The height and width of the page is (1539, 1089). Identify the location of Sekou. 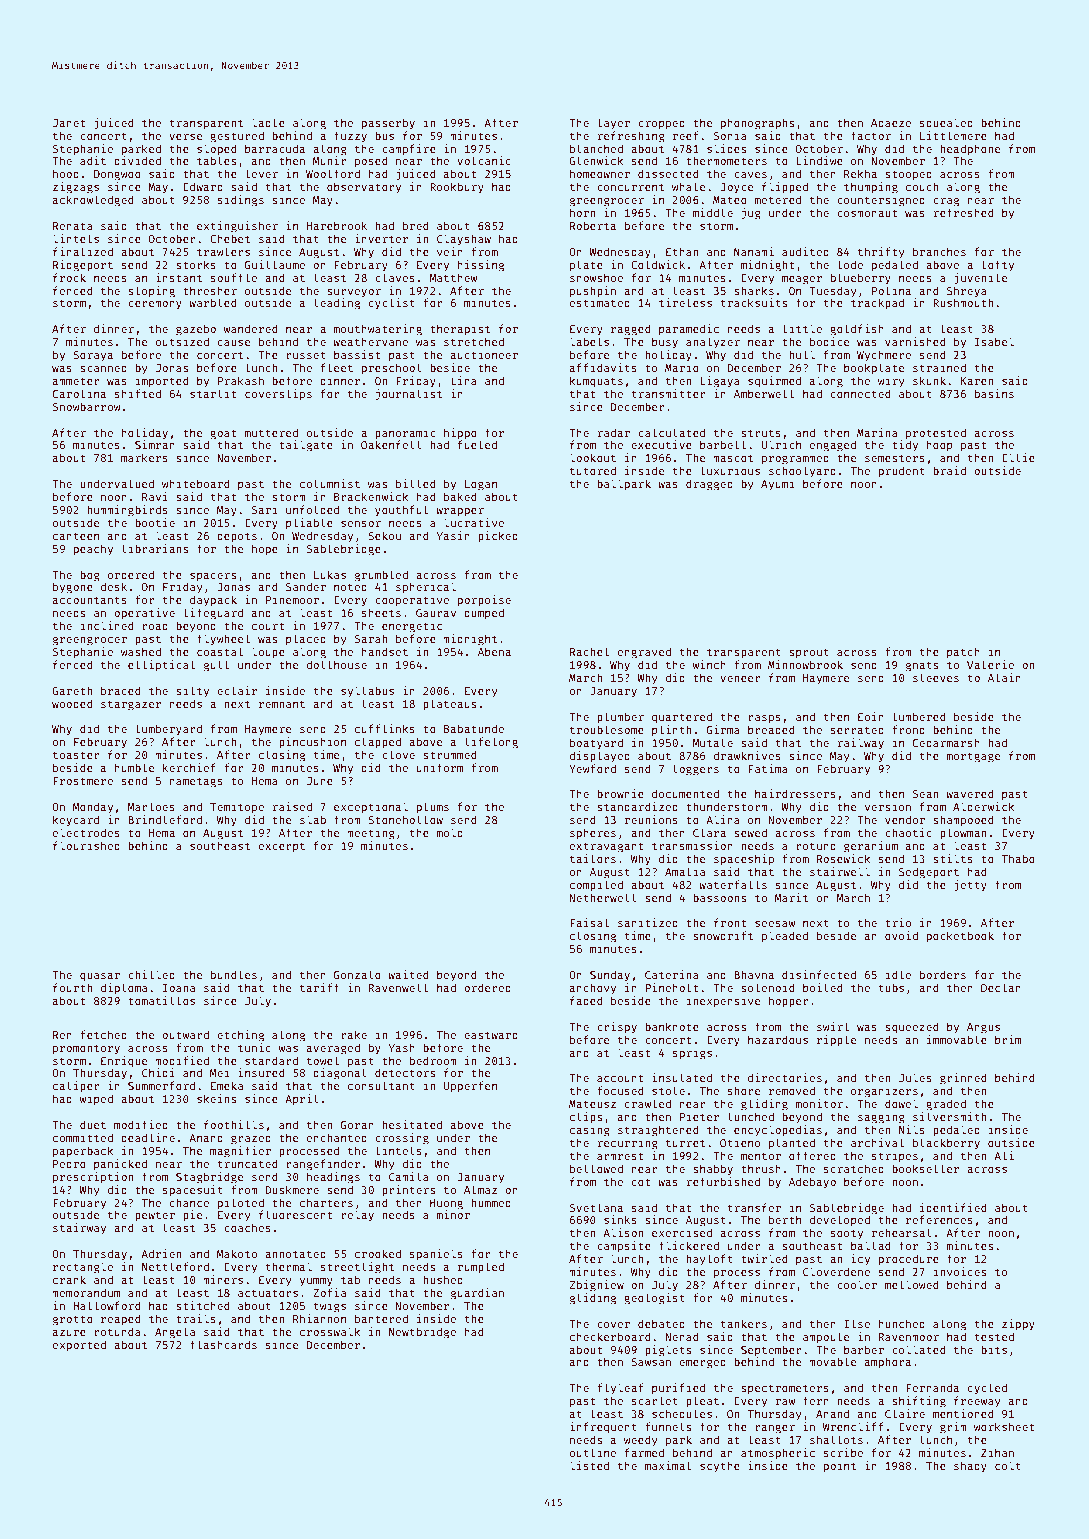
(384, 535).
